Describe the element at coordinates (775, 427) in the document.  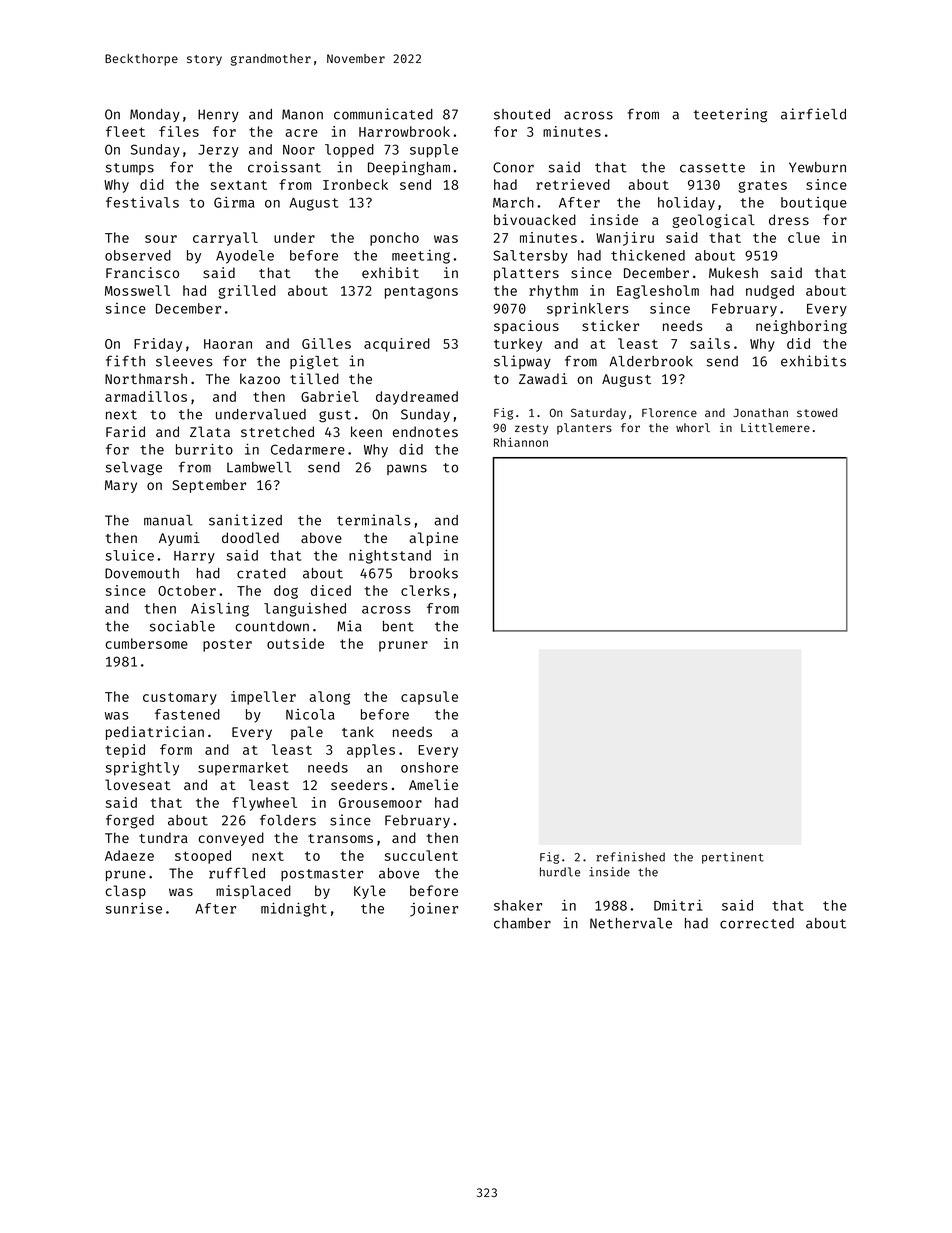
I see `Littlemere` at that location.
